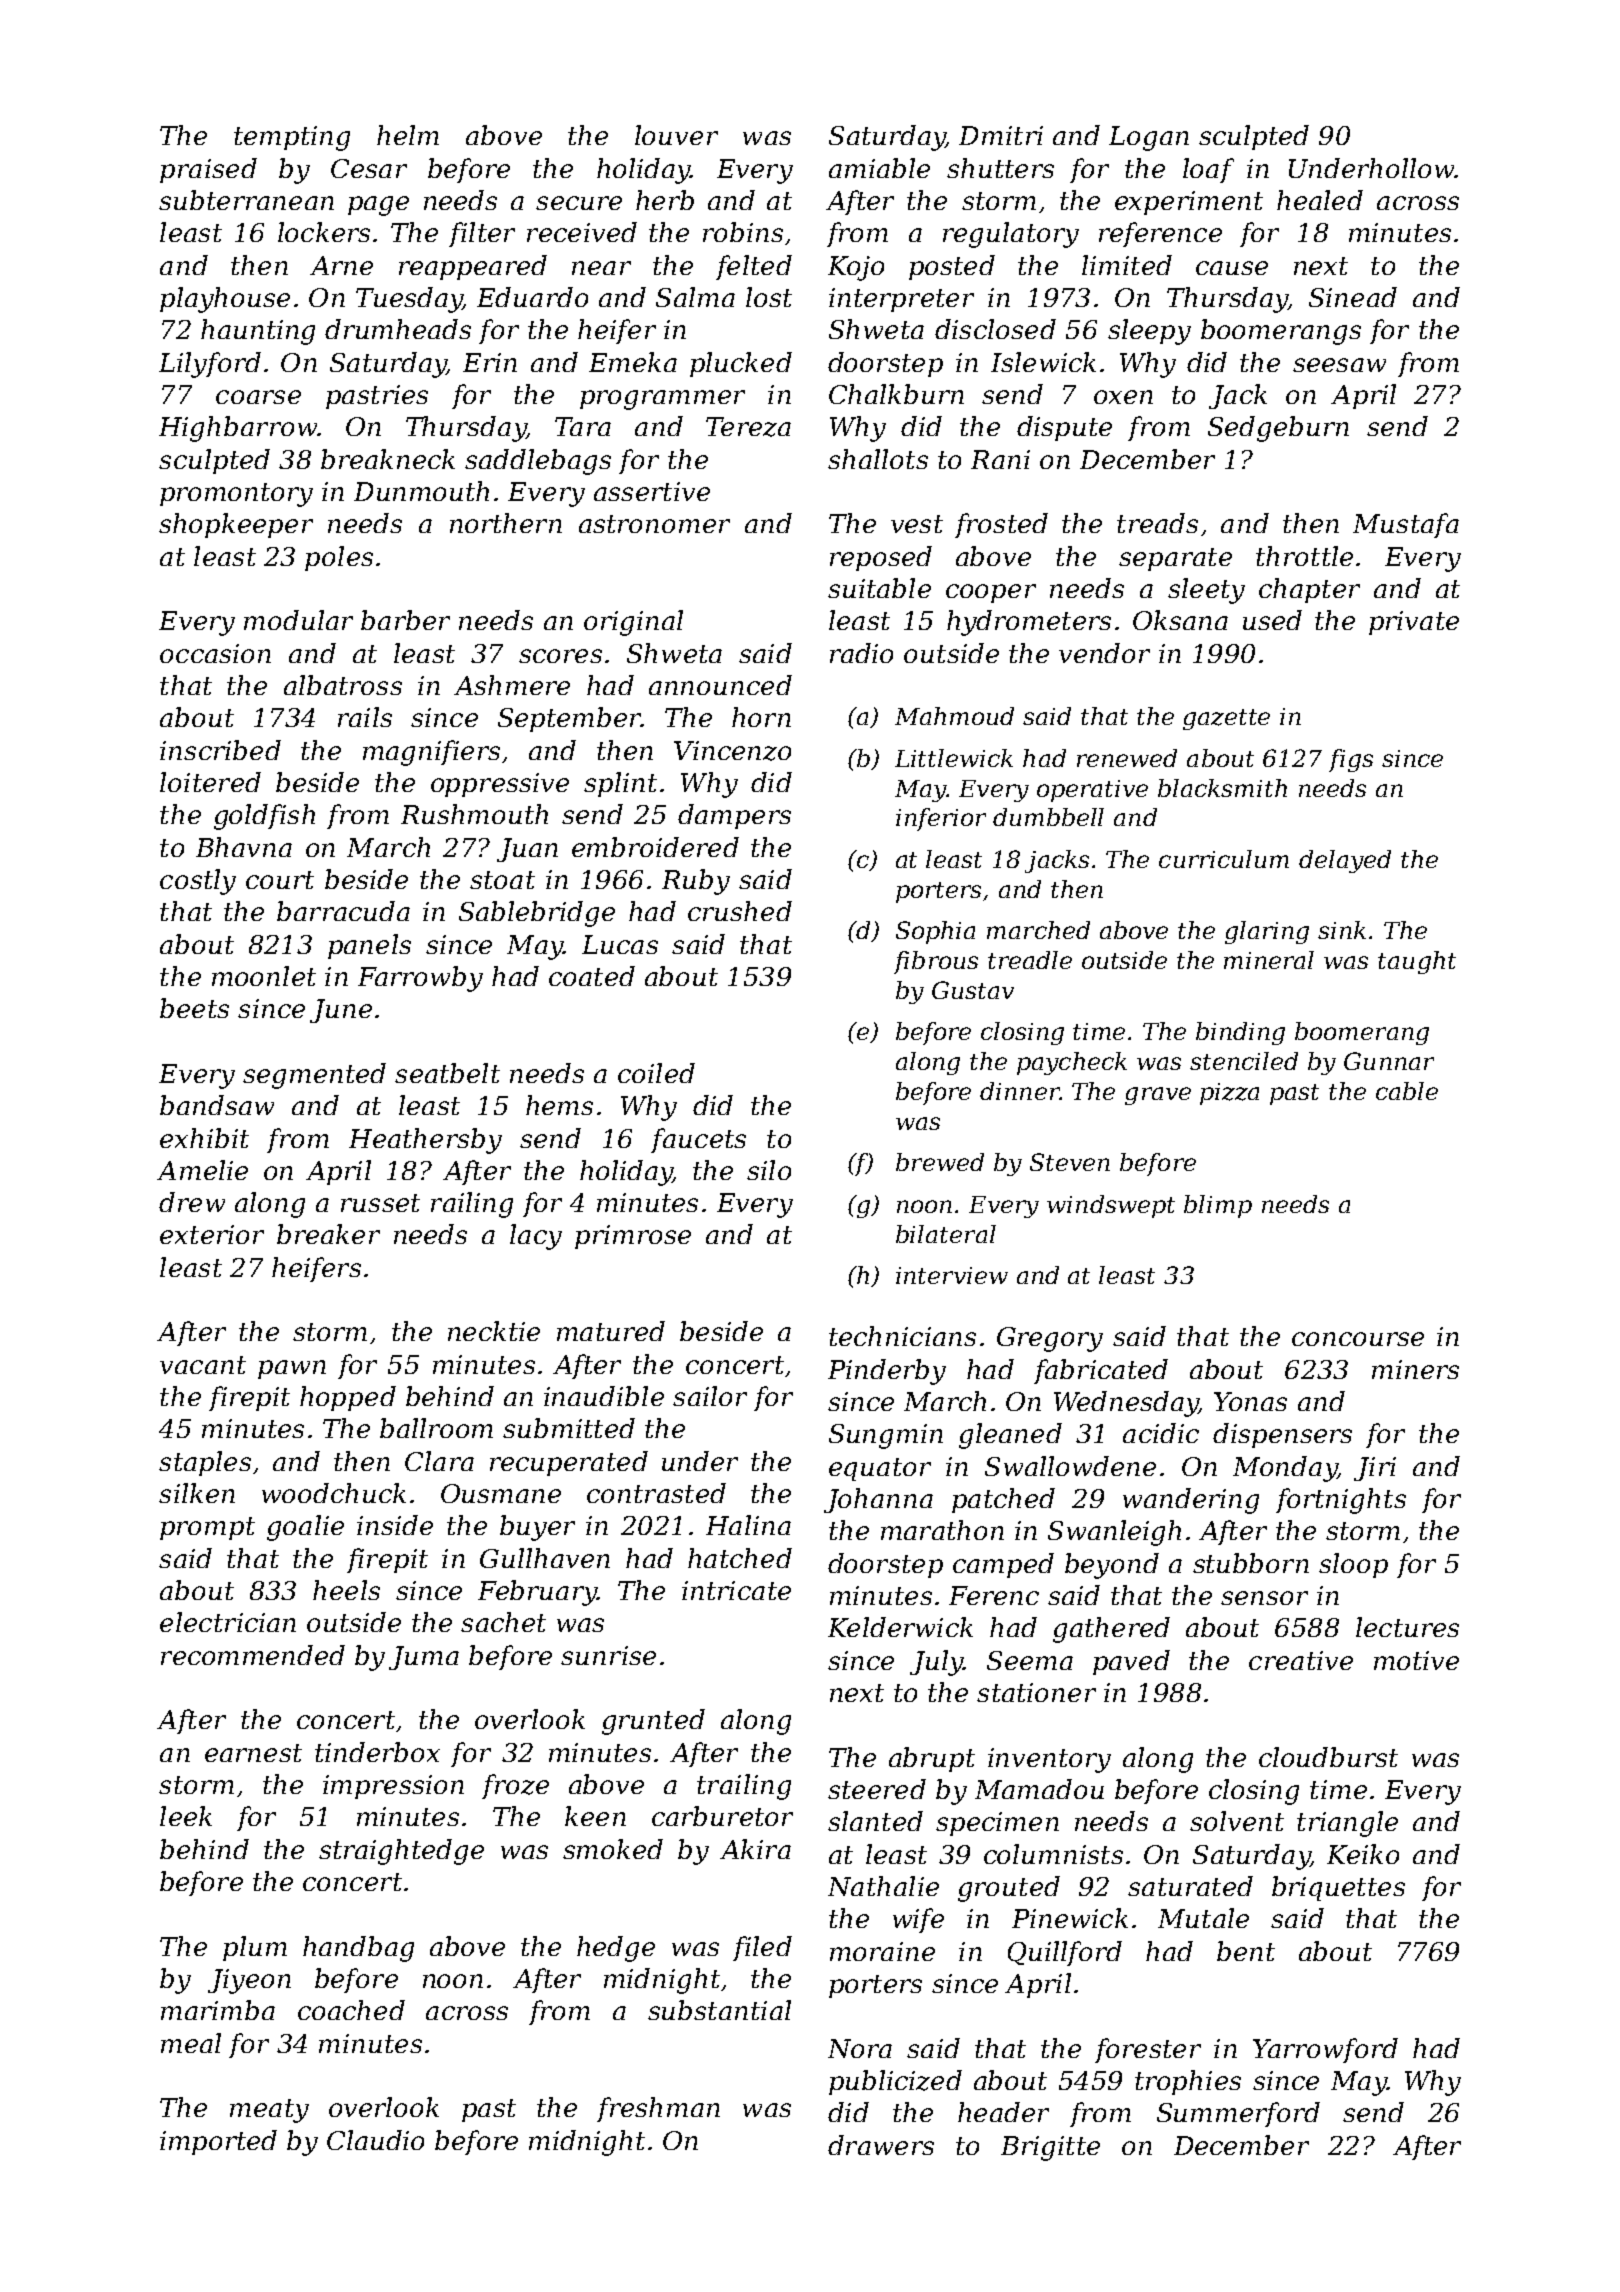 This image has height=2292, width=1620. What do you see at coordinates (1050, 2148) in the image?
I see `Brigitte` at bounding box center [1050, 2148].
